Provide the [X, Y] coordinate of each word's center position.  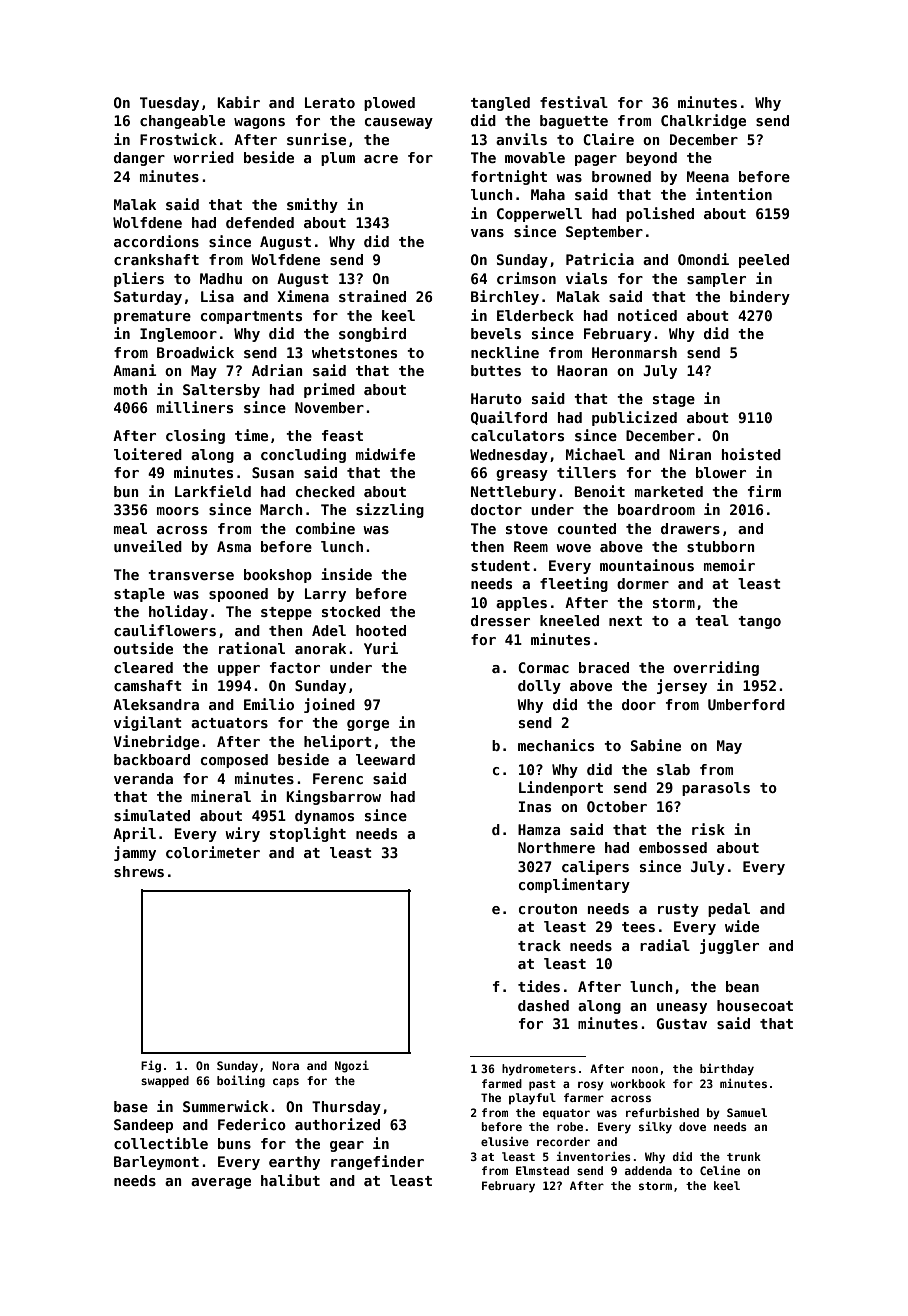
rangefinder [377, 1162]
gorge [368, 725]
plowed [389, 104]
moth [130, 389]
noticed [647, 315]
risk [708, 829]
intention [734, 194]
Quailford [509, 418]
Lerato [330, 102]
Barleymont [156, 1163]
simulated [152, 815]
